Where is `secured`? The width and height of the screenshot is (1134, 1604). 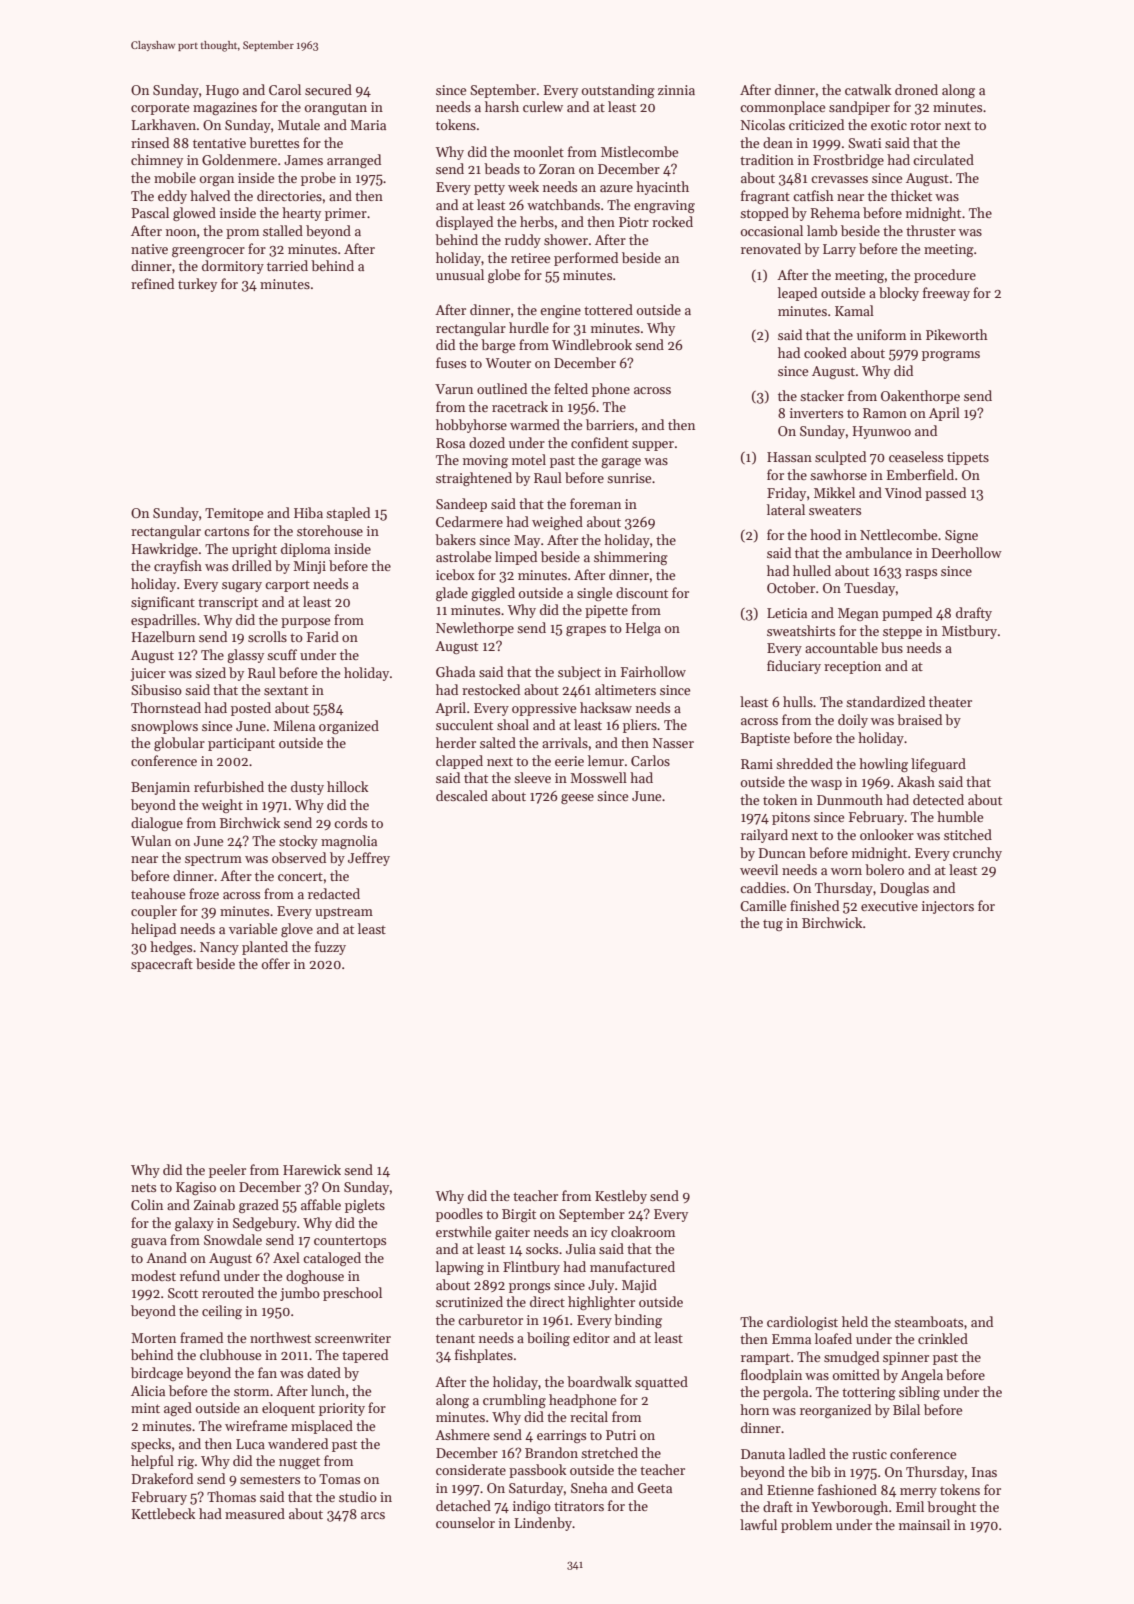
secured is located at coordinates (328, 89).
